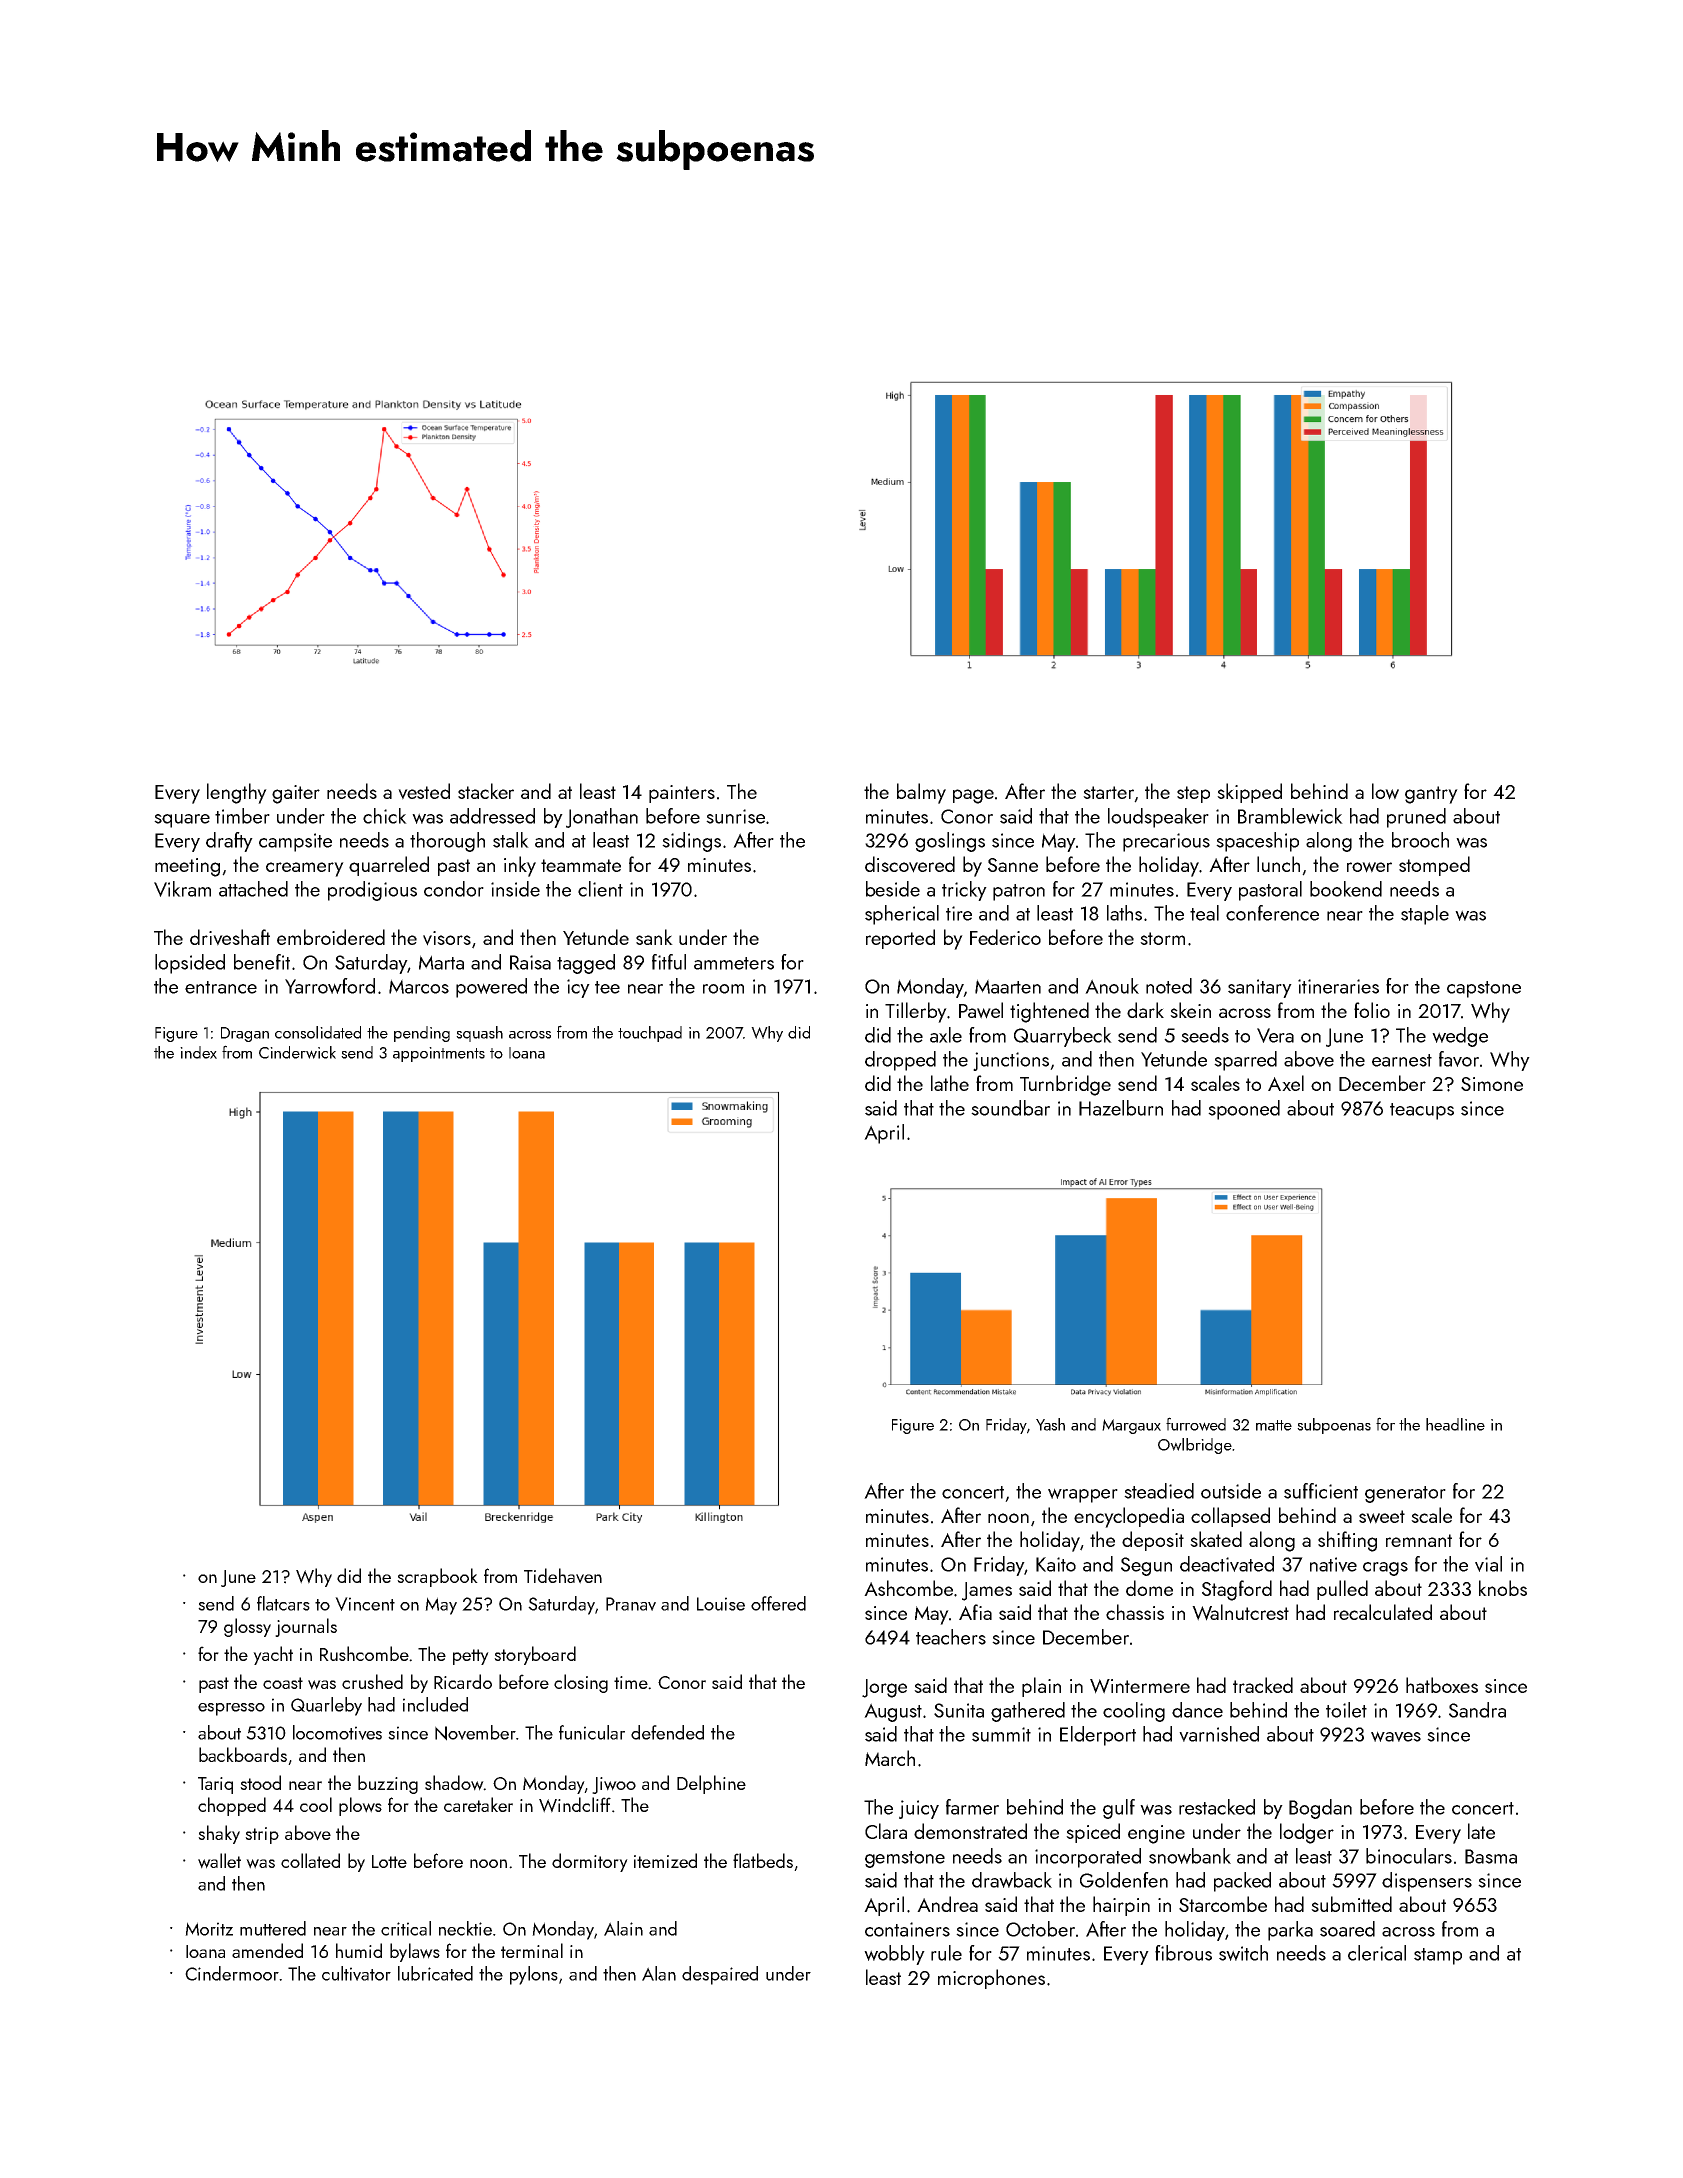 The height and width of the screenshot is (2178, 1683). I want to click on appointments, so click(439, 1054).
